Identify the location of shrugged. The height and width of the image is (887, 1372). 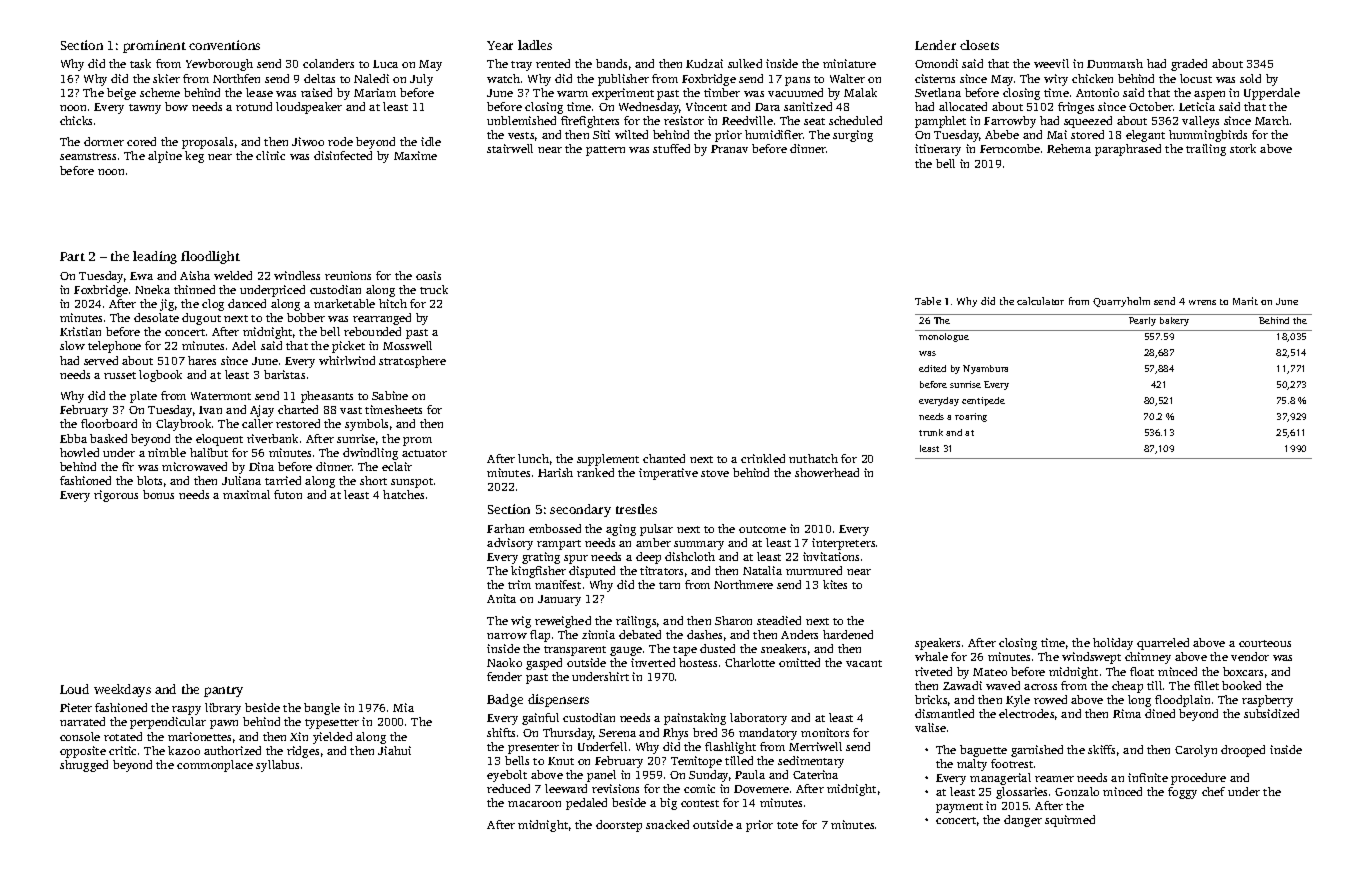
(84, 766).
